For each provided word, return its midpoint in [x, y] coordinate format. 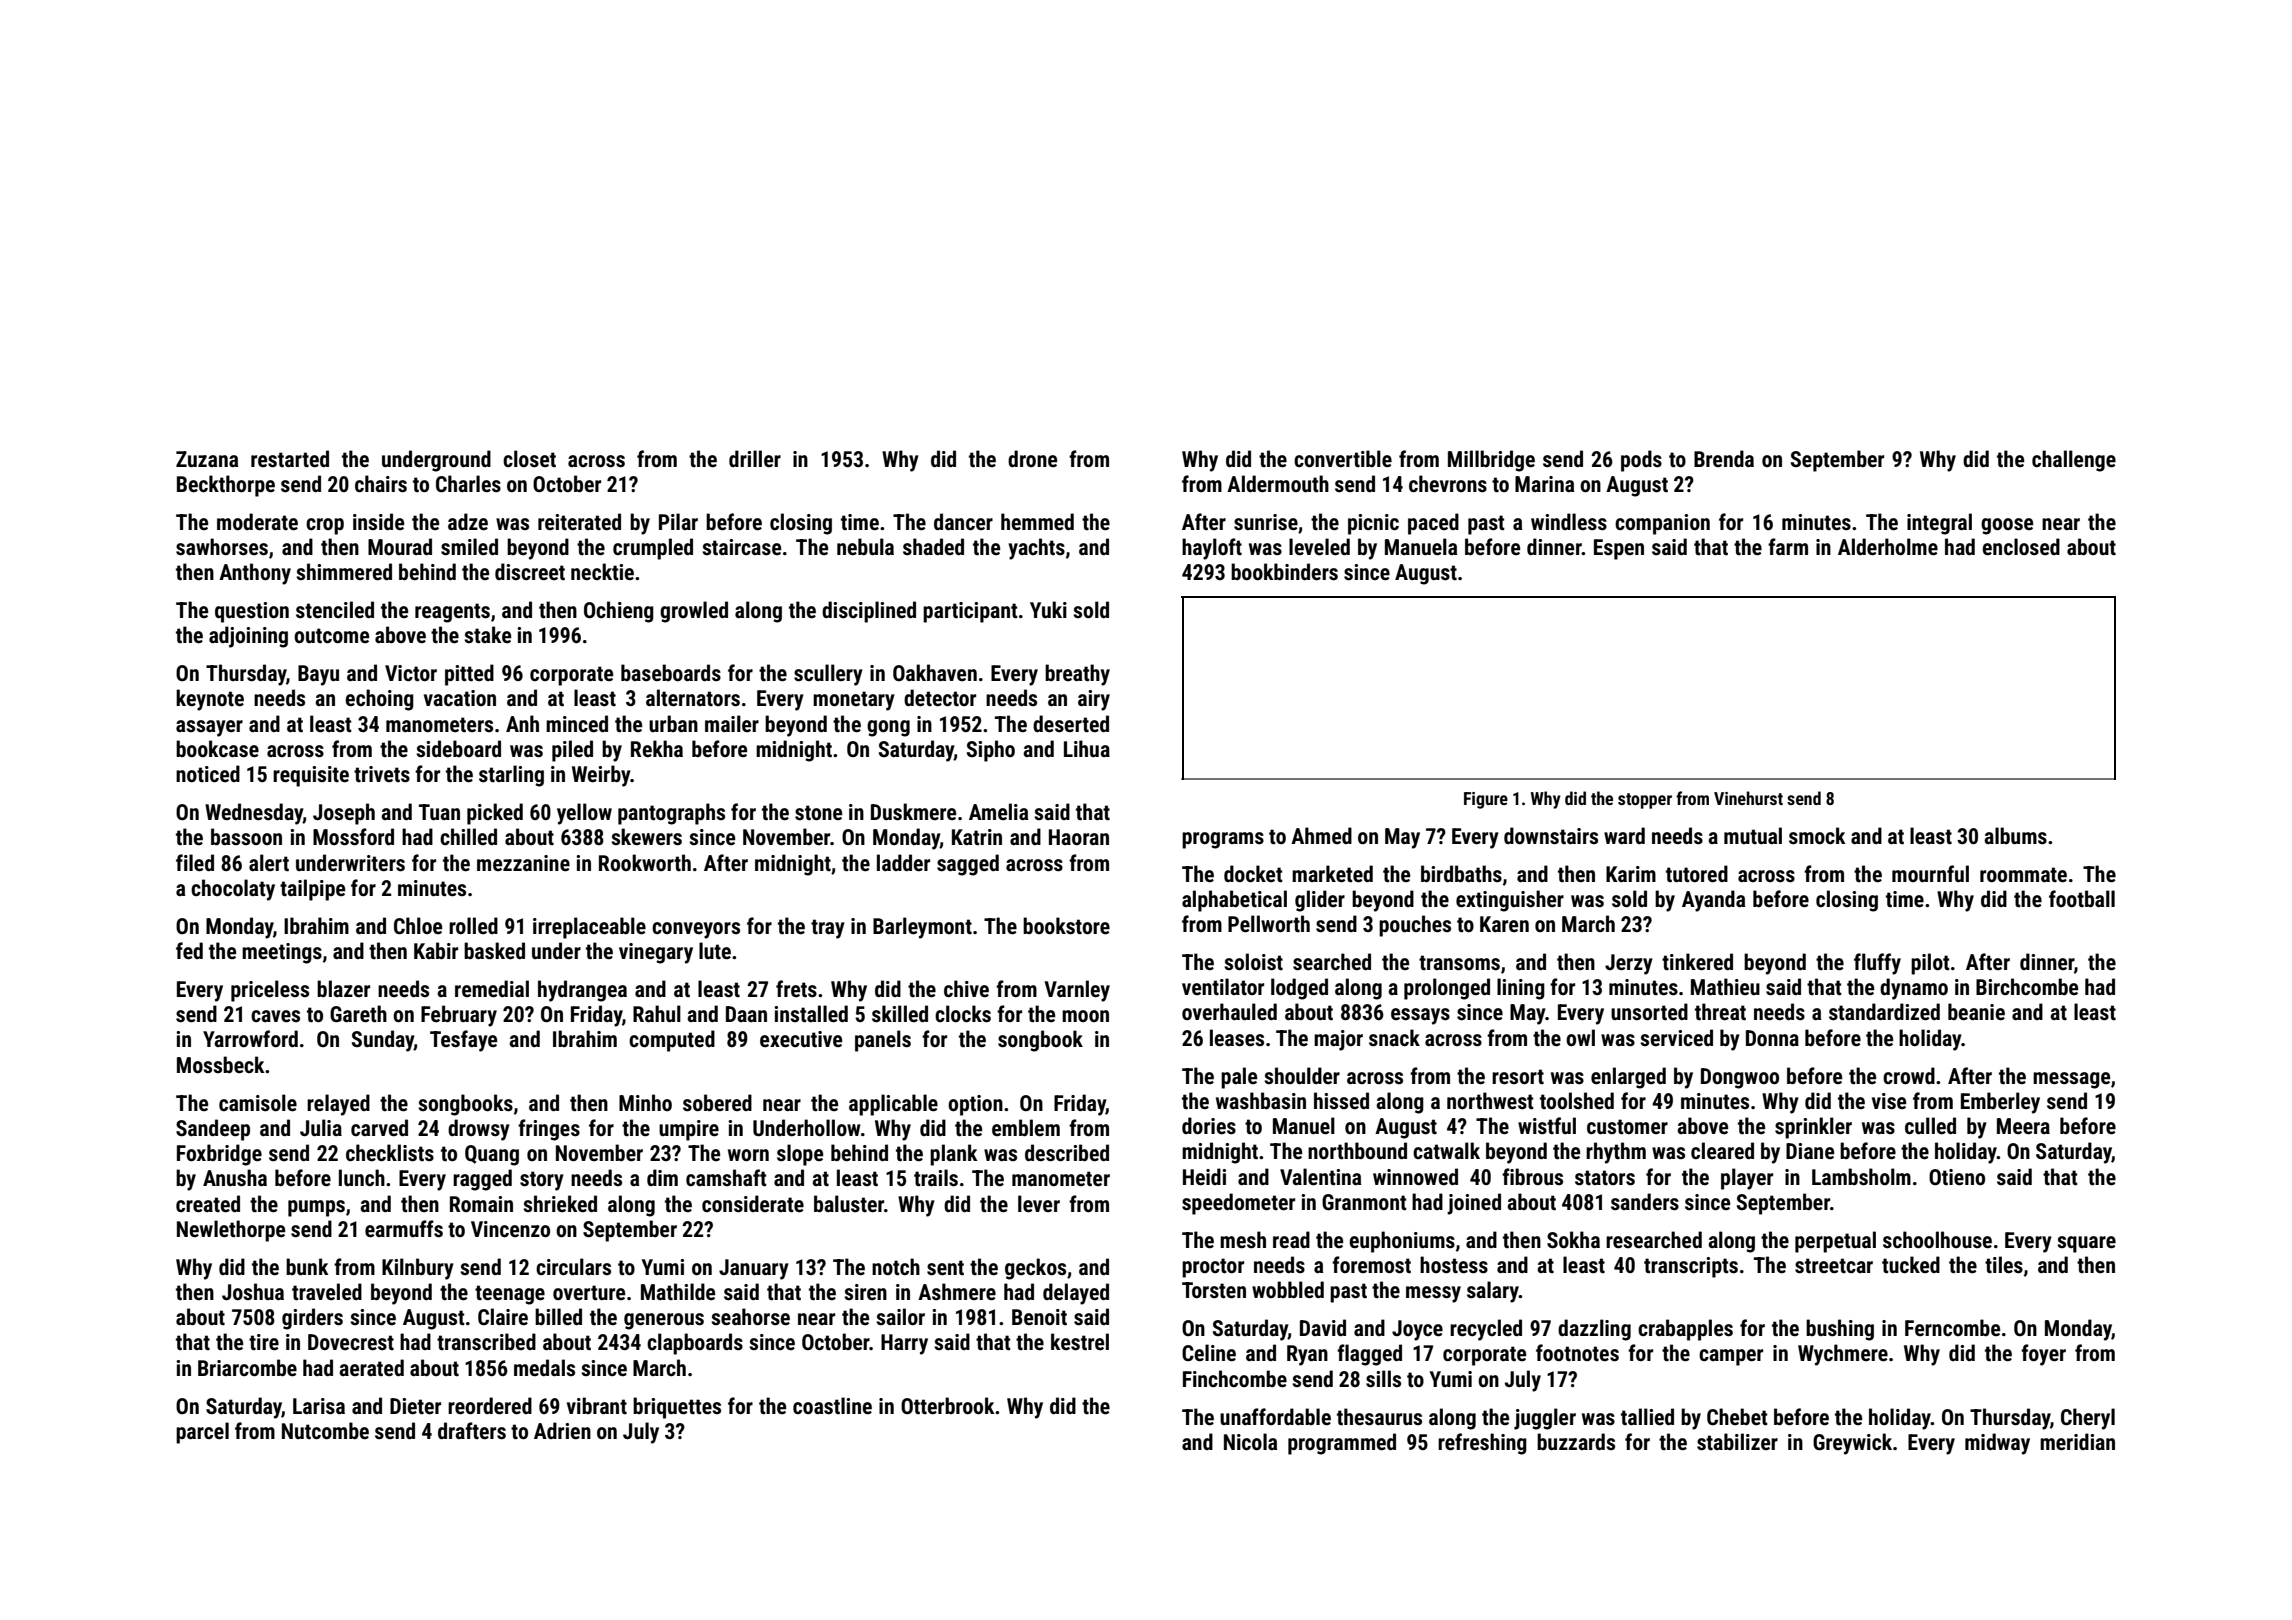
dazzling [1594, 1330]
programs [1223, 840]
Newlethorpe [231, 1231]
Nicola [1250, 1441]
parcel [202, 1433]
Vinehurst [1748, 798]
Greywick [1852, 1444]
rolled [473, 925]
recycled [1486, 1330]
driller [755, 458]
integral [1939, 524]
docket [1253, 874]
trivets [382, 774]
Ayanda [1713, 901]
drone [1032, 458]
